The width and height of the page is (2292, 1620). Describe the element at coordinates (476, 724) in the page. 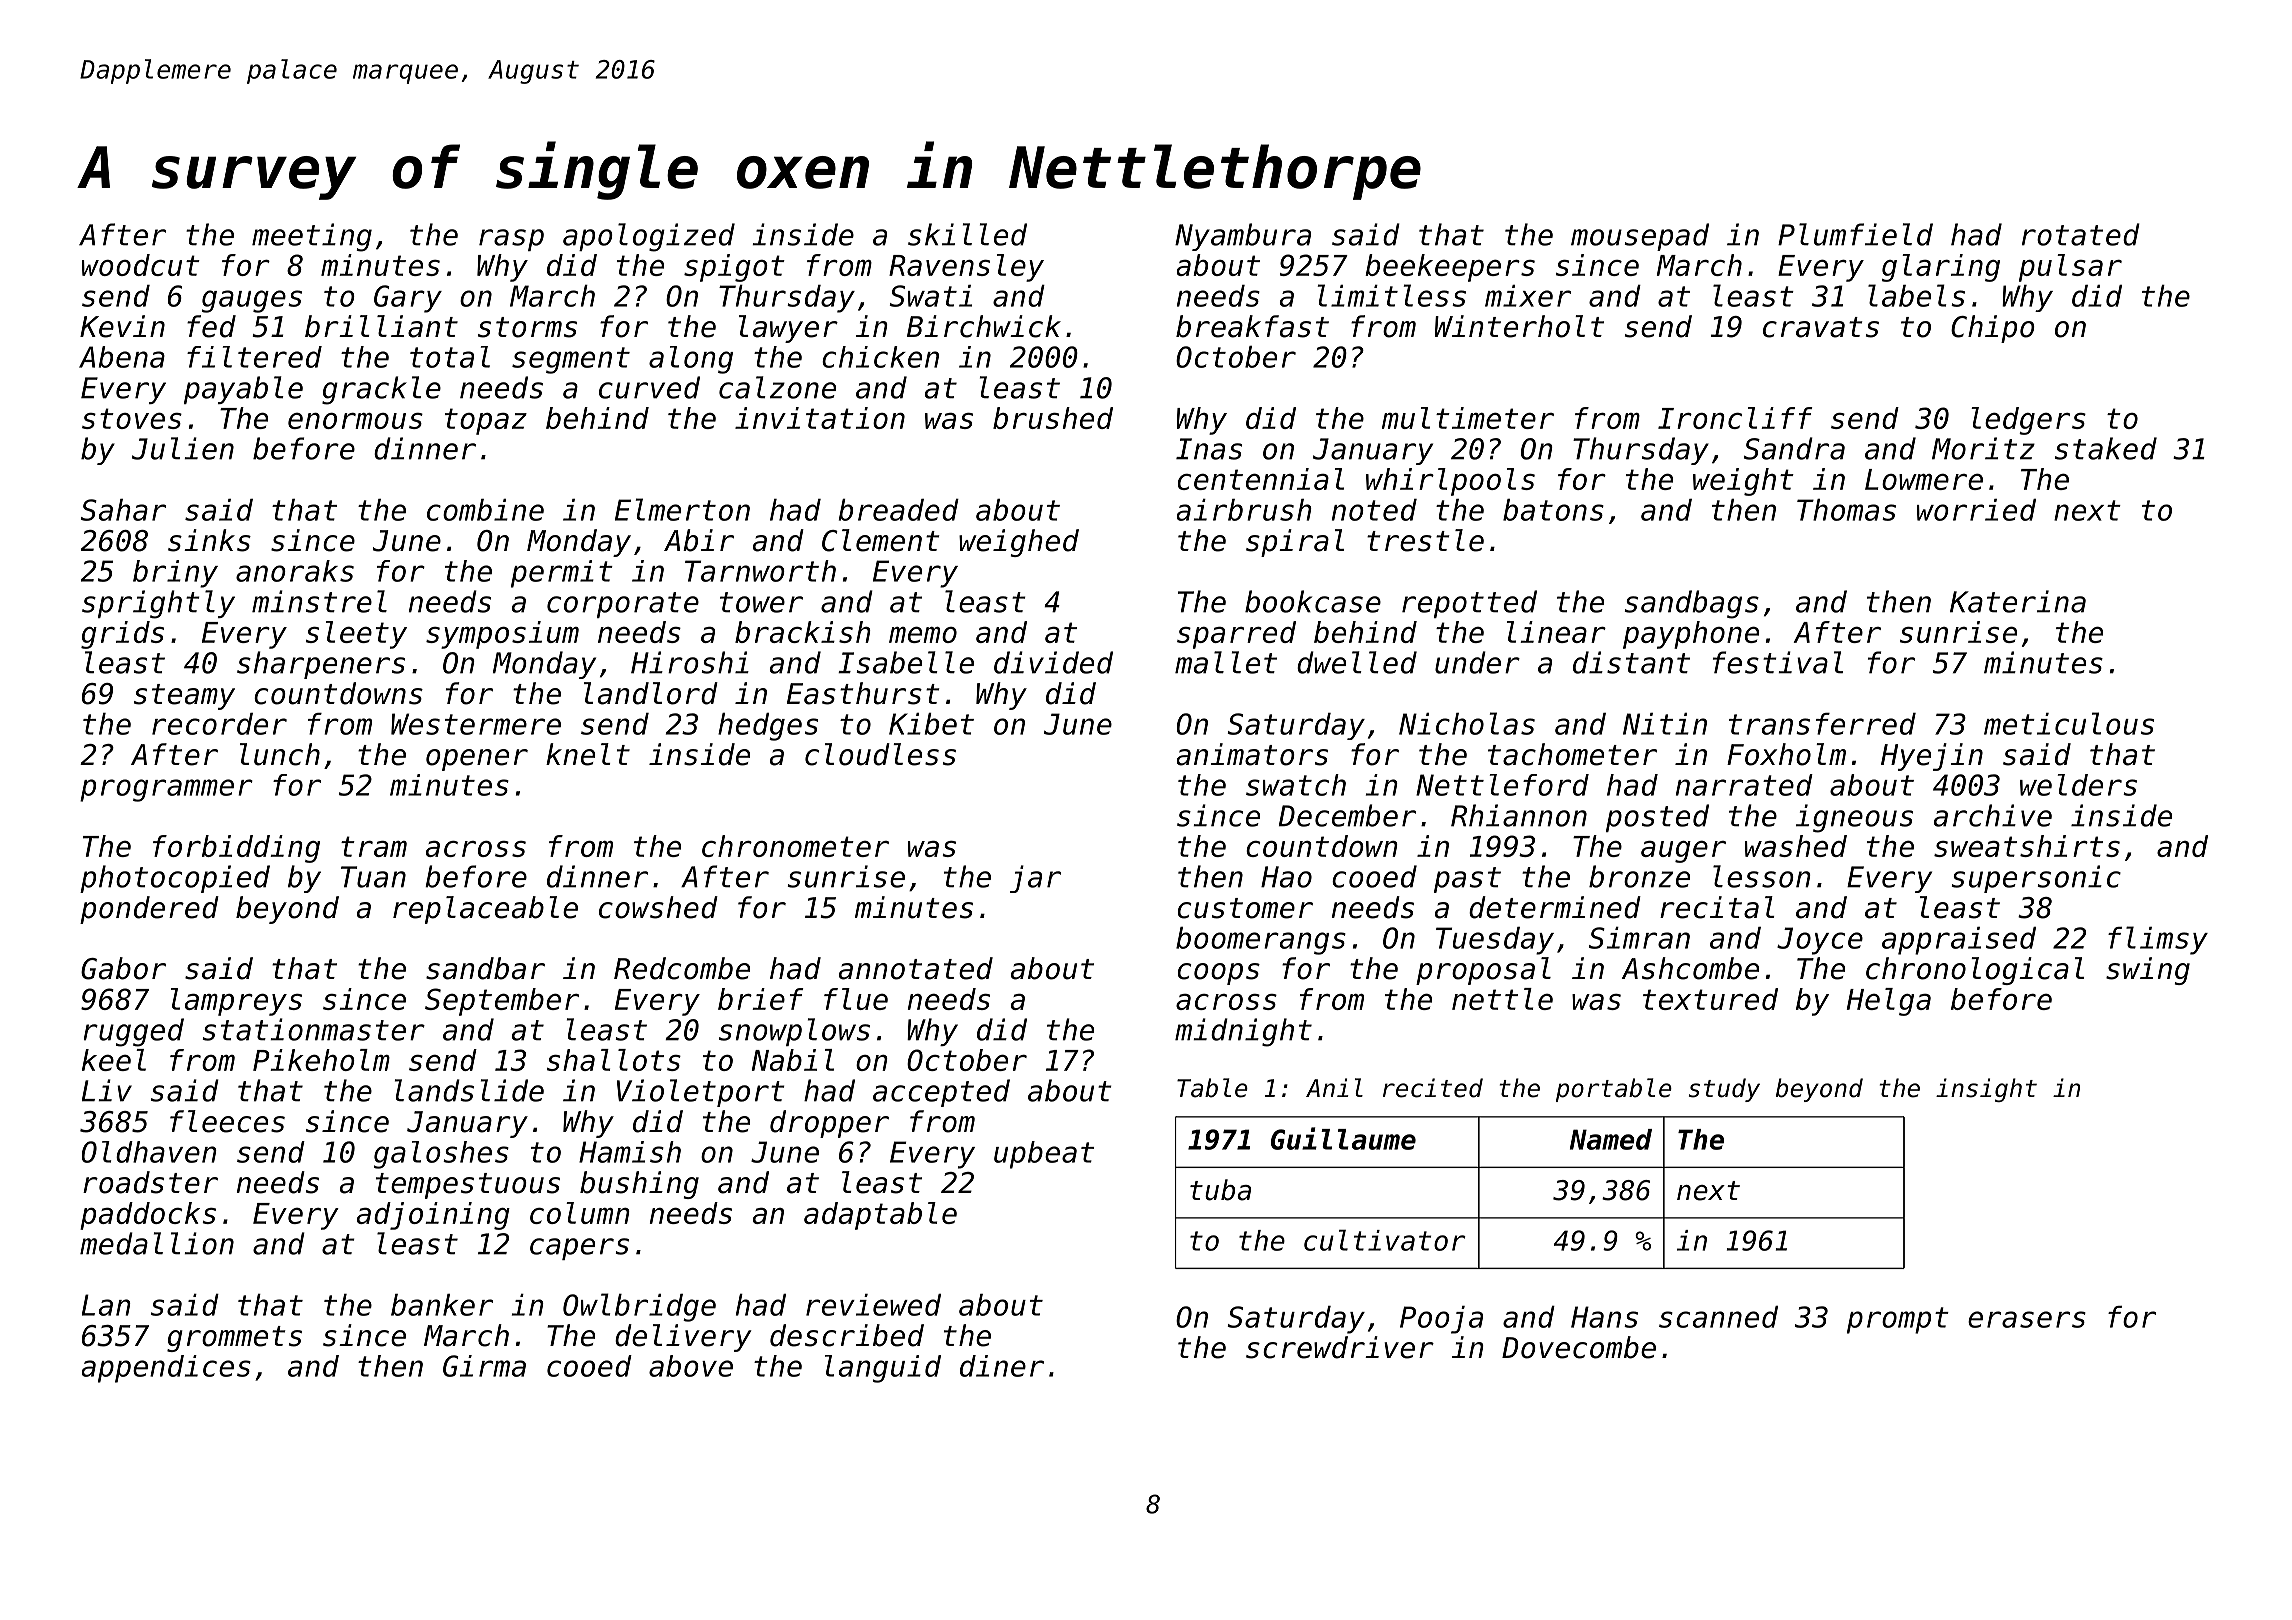

I see `Westermere` at that location.
